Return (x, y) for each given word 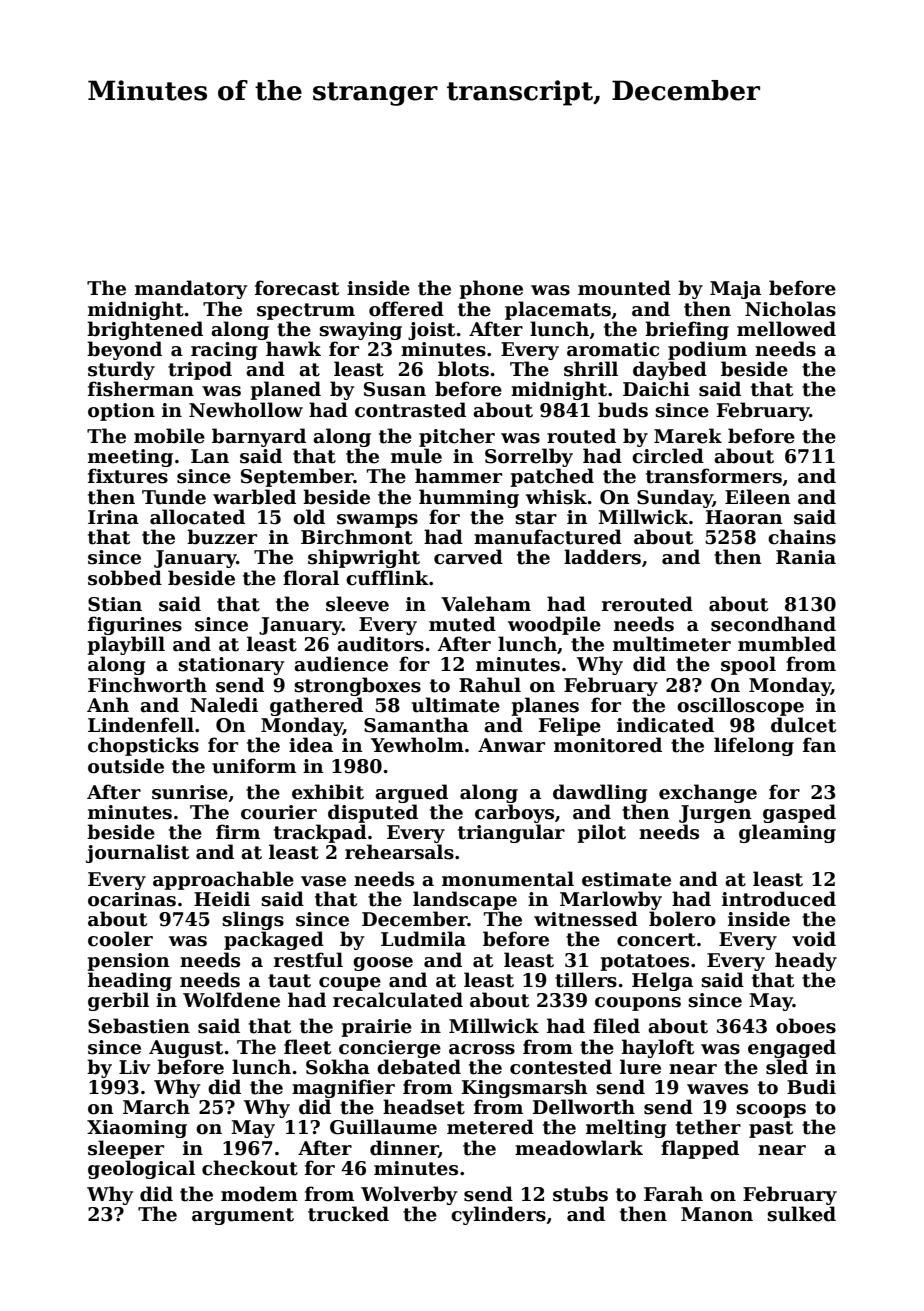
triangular (511, 833)
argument (243, 1216)
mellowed (786, 329)
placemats (558, 310)
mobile (169, 436)
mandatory (191, 289)
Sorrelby (529, 457)
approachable (223, 880)
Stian (115, 604)
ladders (602, 557)
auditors (380, 644)
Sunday (675, 498)
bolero (682, 919)
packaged (274, 940)
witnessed (586, 919)
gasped (799, 813)
